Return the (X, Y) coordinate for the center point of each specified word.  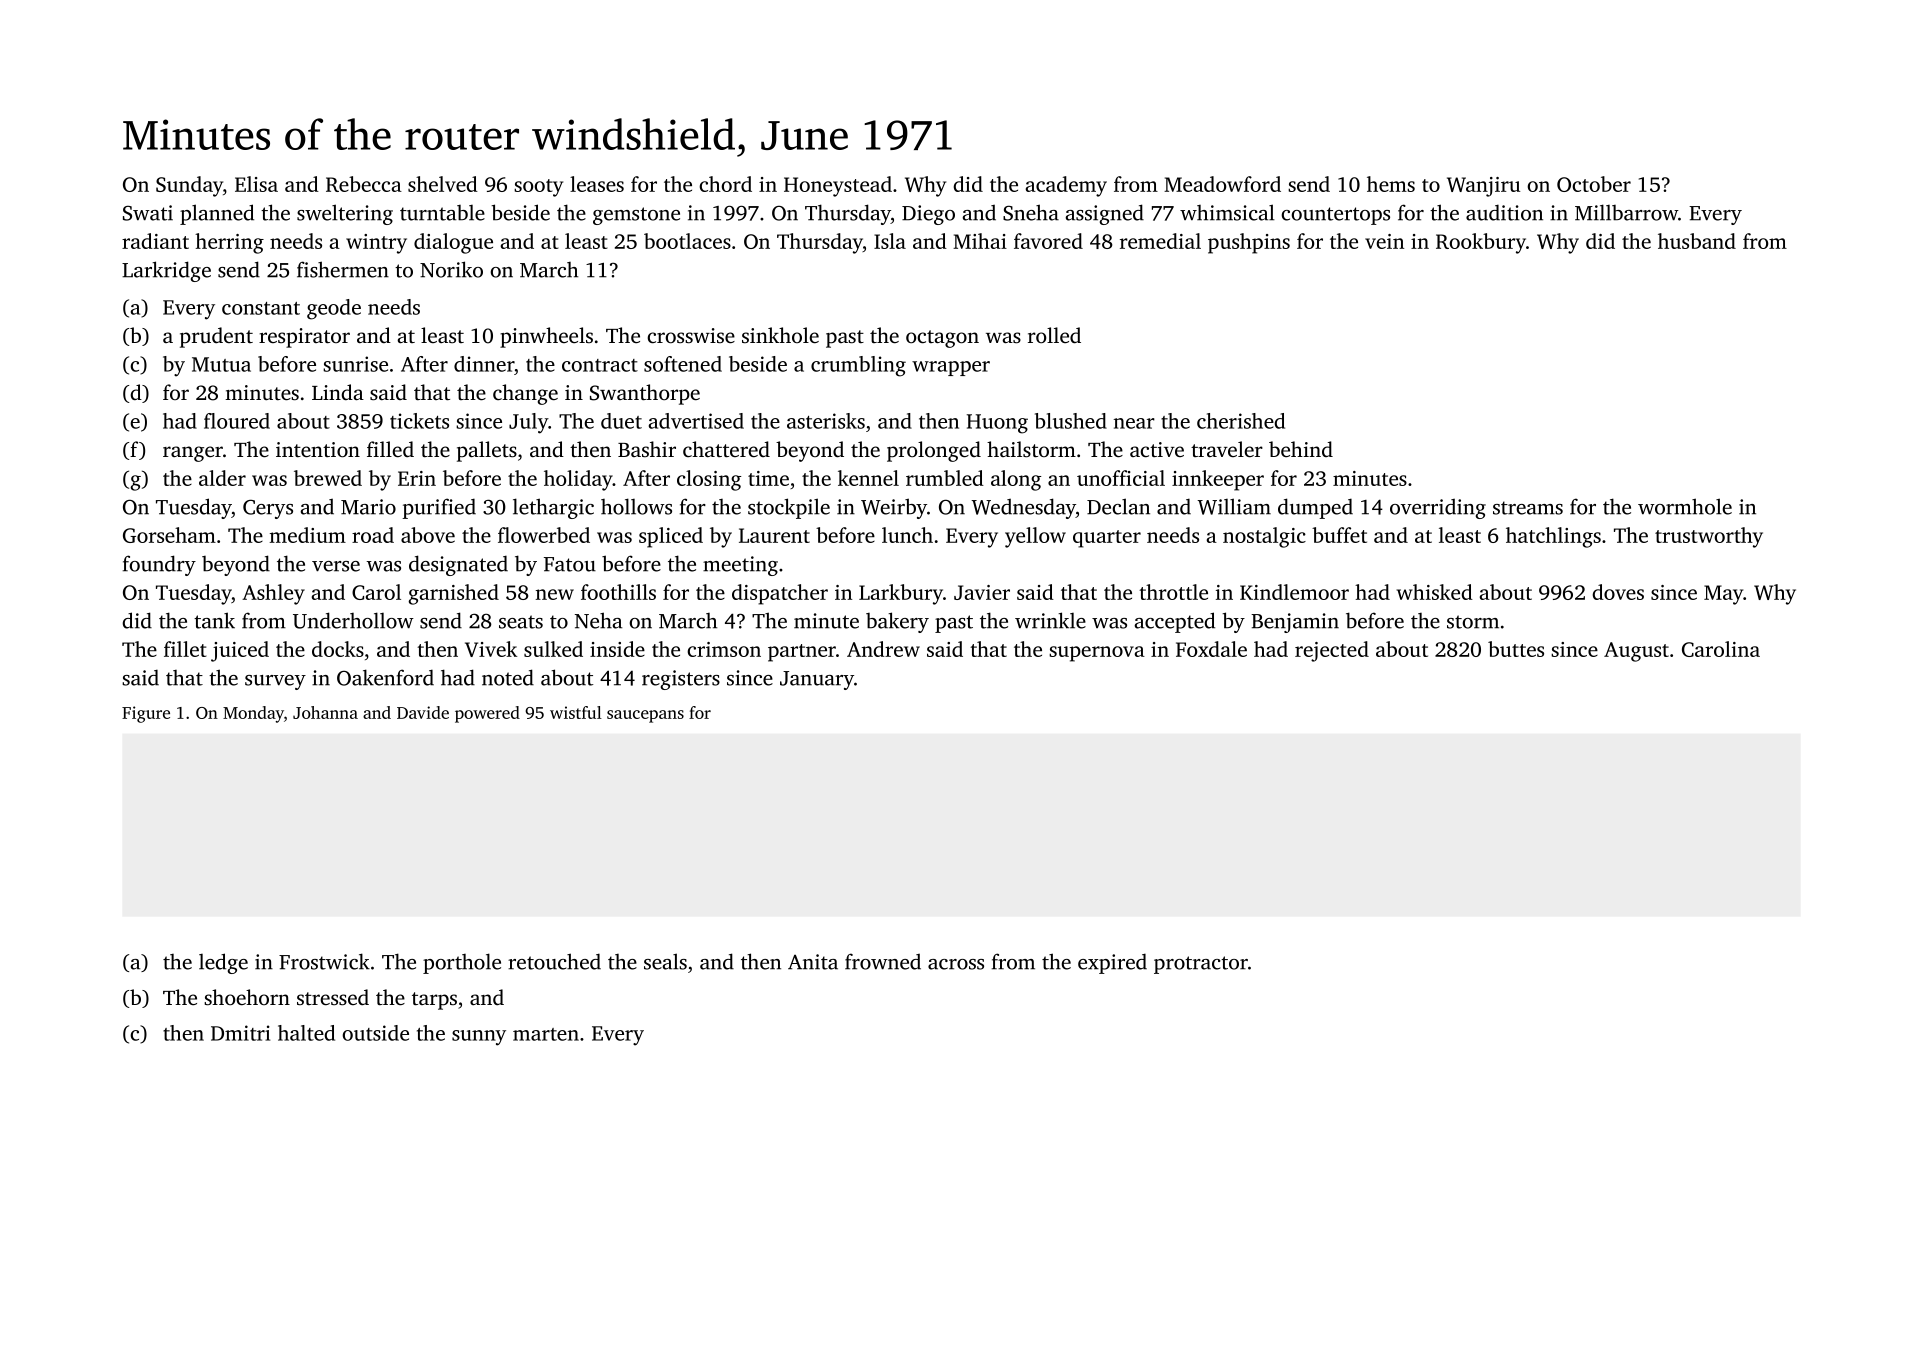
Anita (813, 962)
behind (1301, 449)
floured (237, 421)
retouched (554, 961)
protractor (1201, 965)
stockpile (789, 508)
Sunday (189, 186)
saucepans (645, 716)
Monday (253, 714)
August (1636, 652)
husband (1697, 241)
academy (1066, 186)
